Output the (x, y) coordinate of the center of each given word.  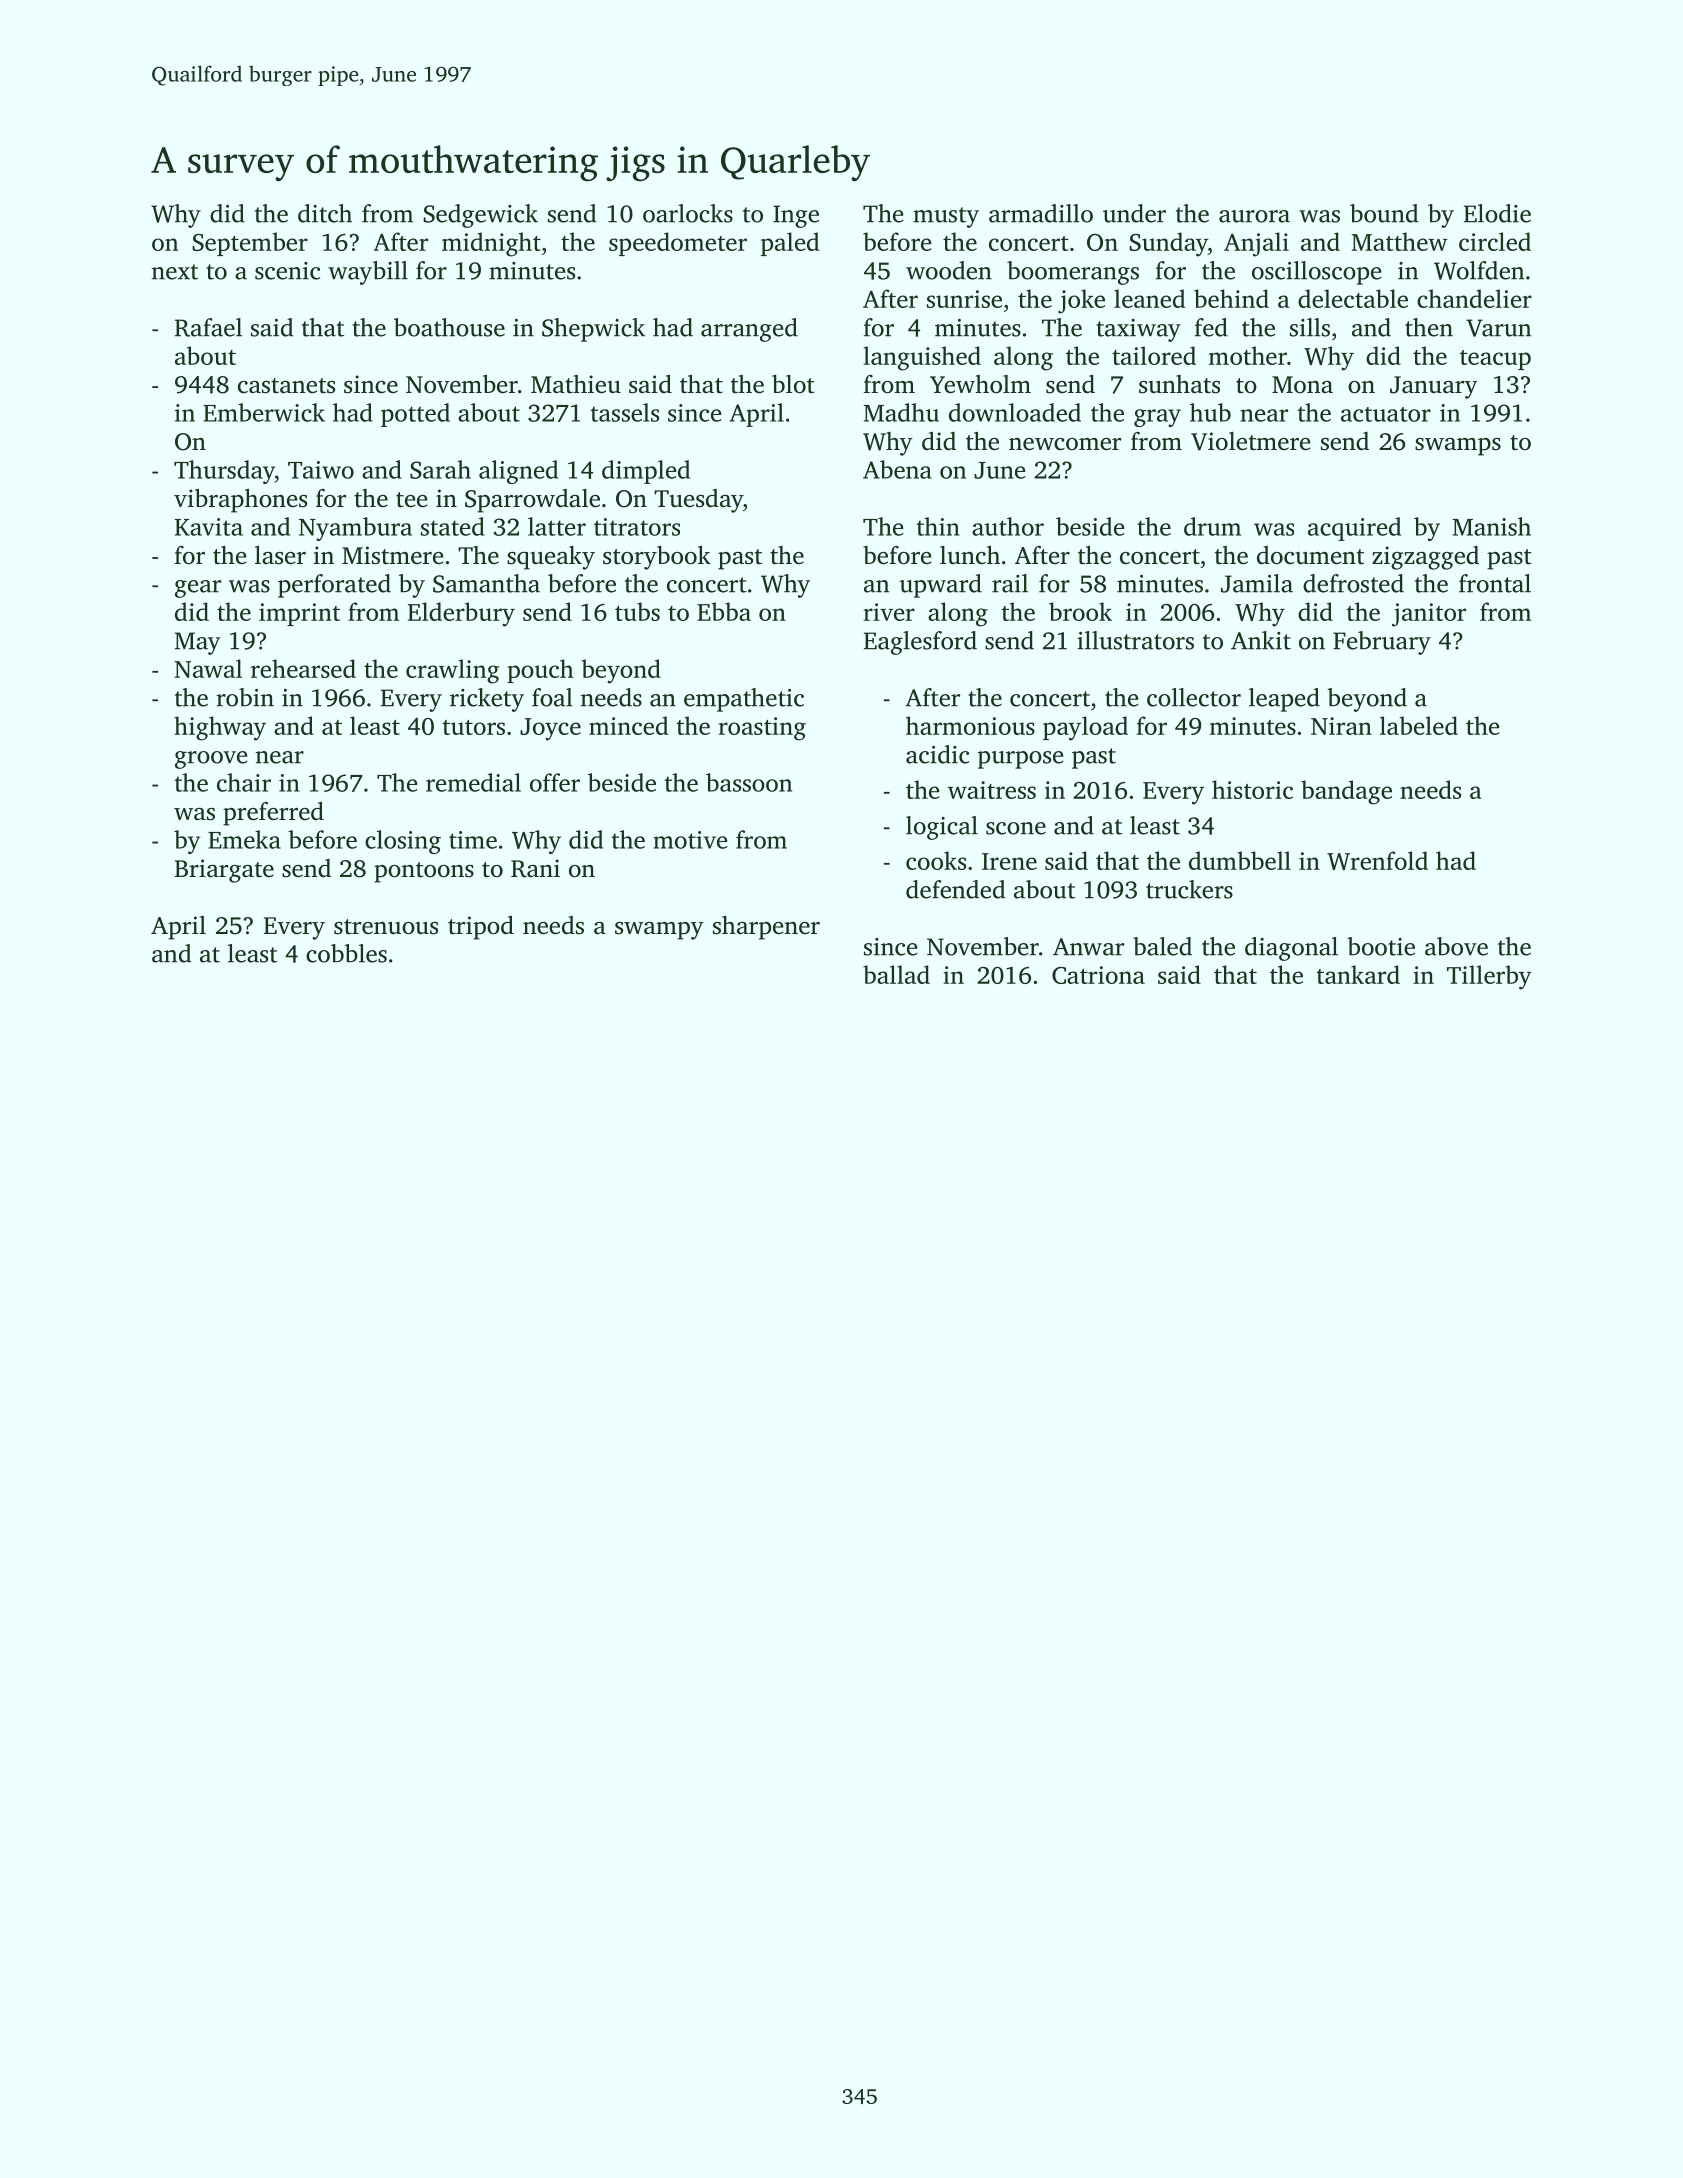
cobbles (346, 953)
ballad (896, 974)
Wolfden (1479, 270)
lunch (970, 555)
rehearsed (303, 668)
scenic (287, 271)
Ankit (1261, 640)
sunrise (964, 299)
